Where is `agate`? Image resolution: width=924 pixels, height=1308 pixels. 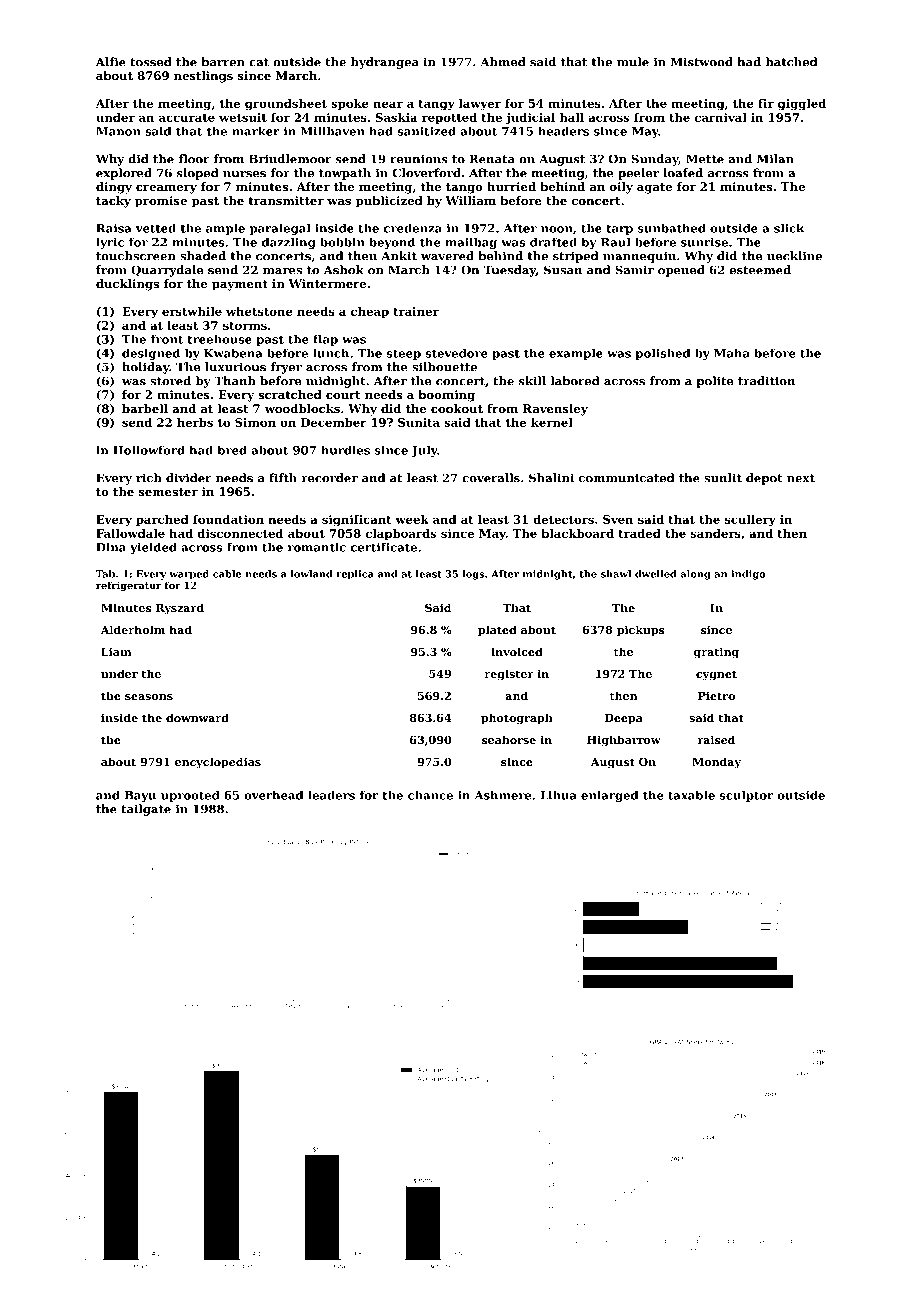 agate is located at coordinates (654, 188).
